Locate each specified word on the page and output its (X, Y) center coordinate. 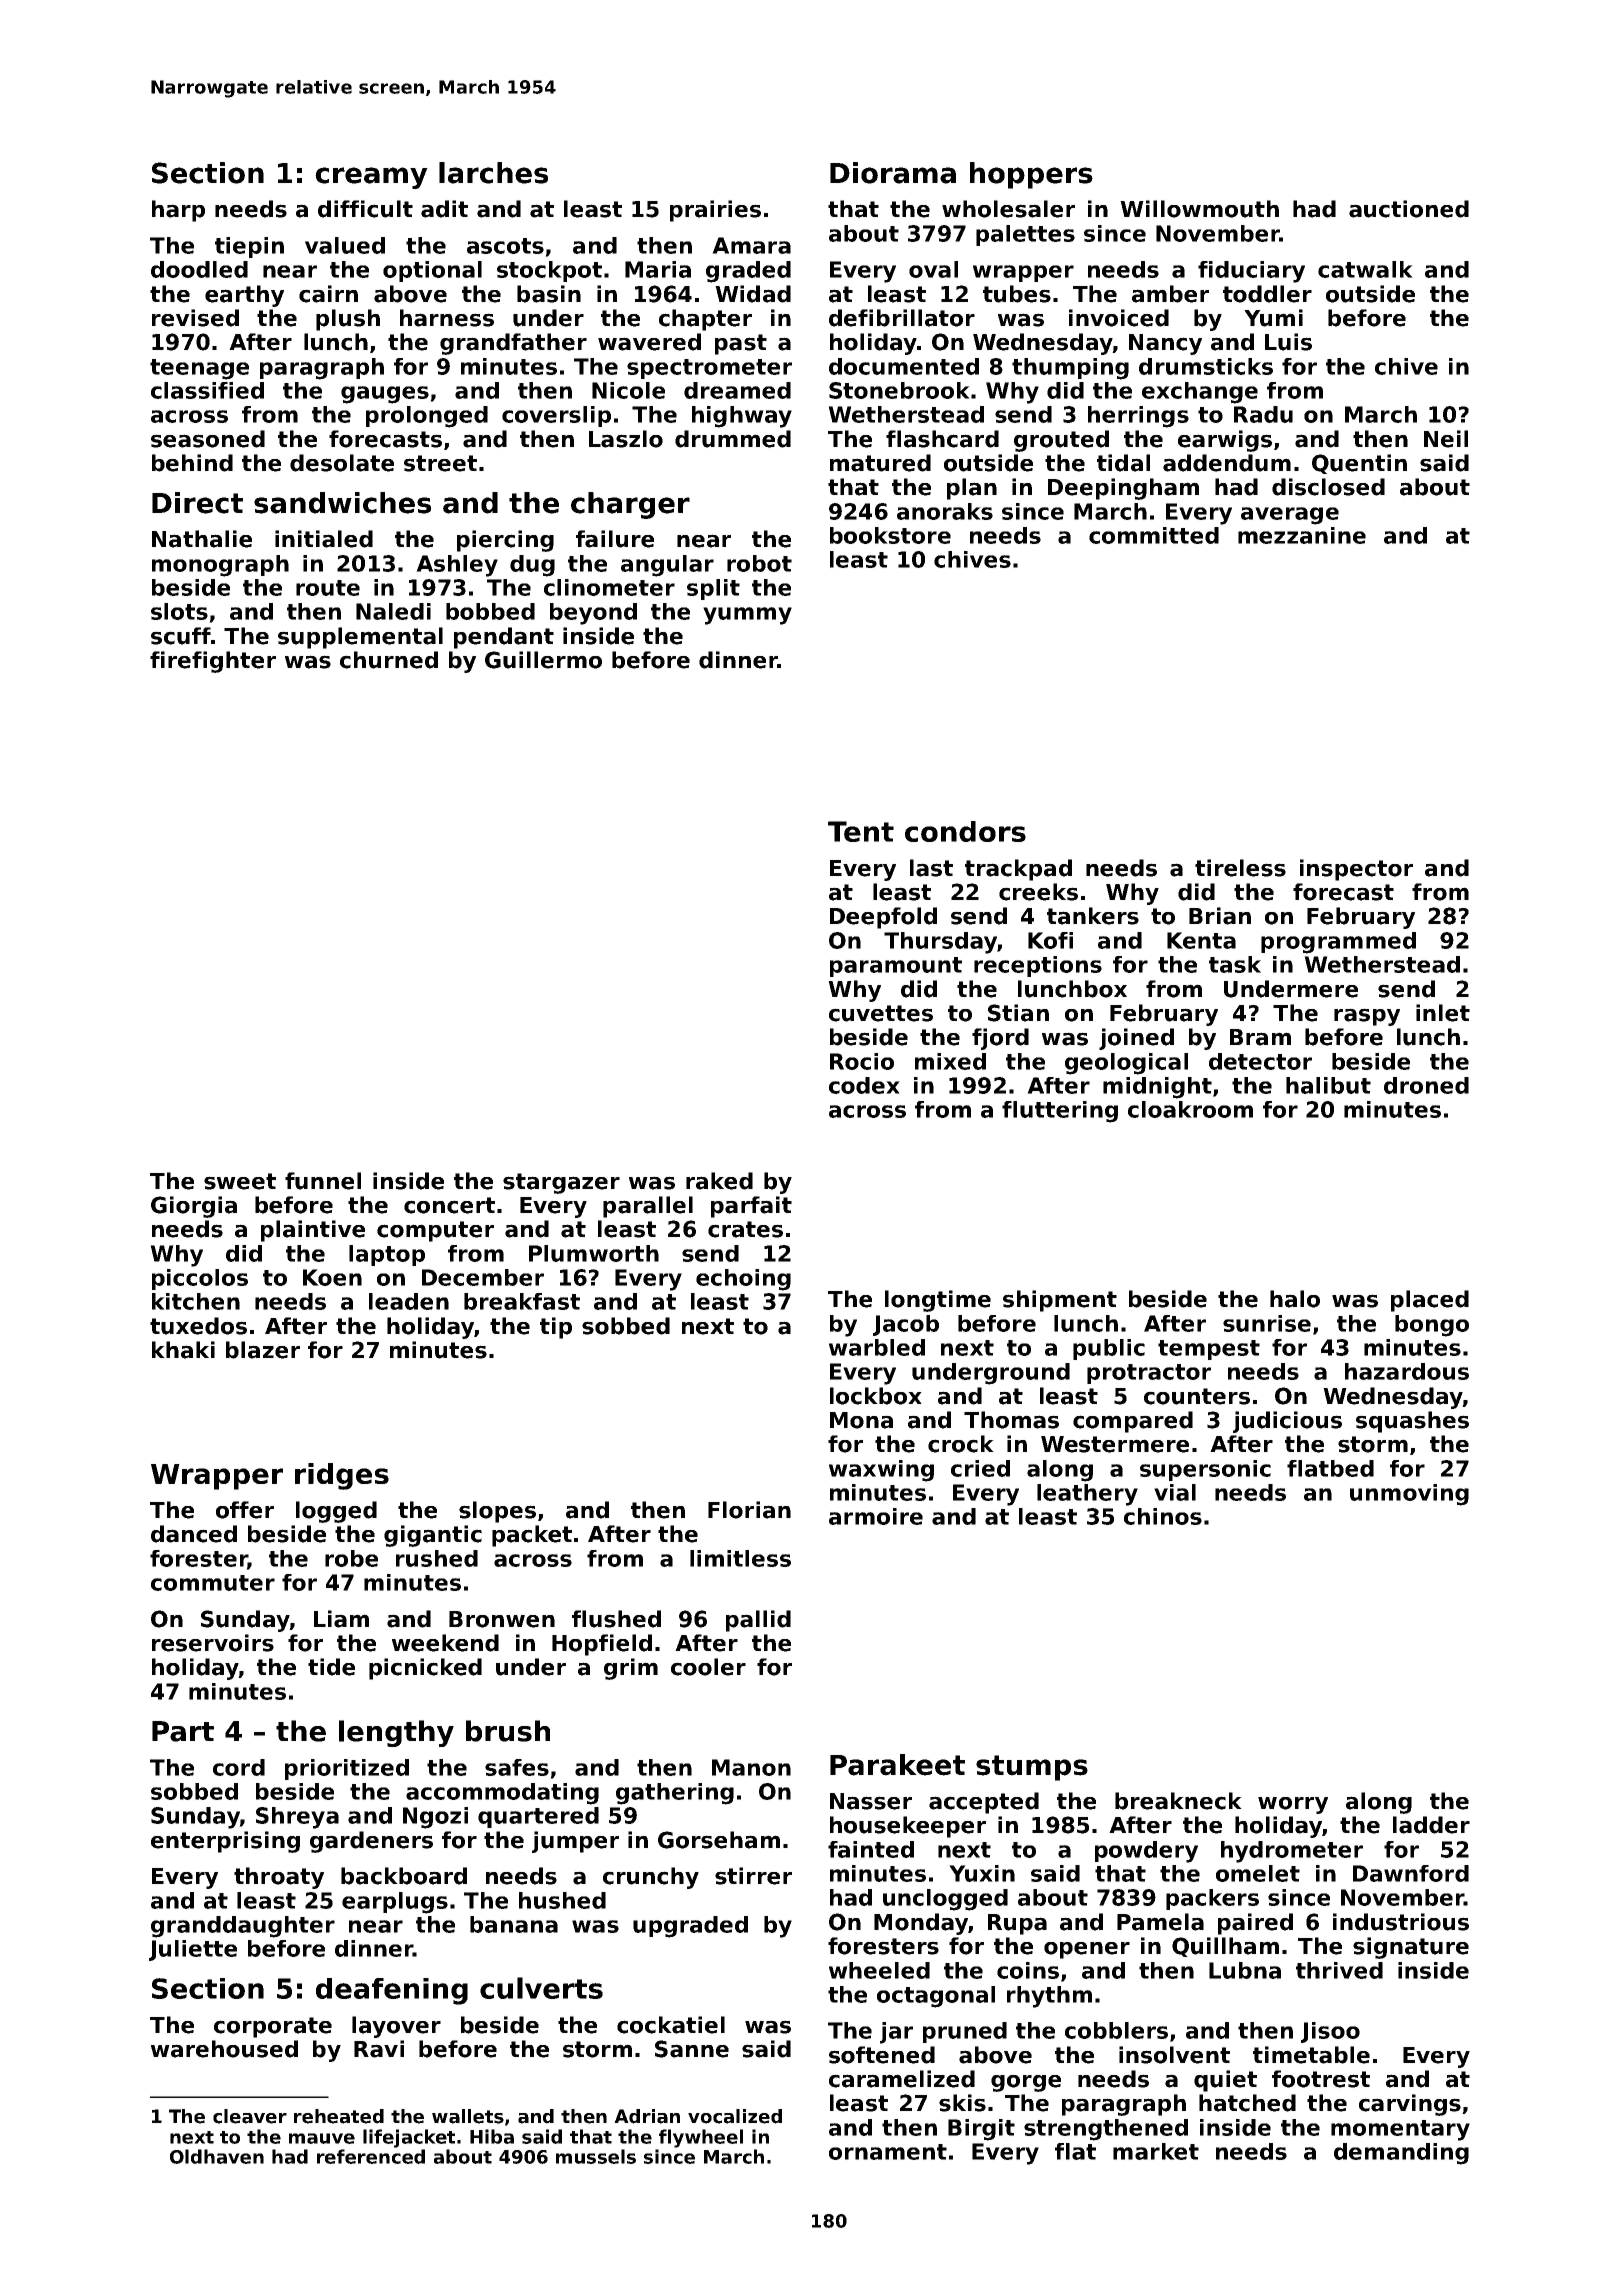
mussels (596, 2156)
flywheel (701, 2138)
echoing (743, 1280)
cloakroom (1190, 1109)
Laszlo (626, 439)
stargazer (561, 1183)
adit (444, 209)
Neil (1446, 439)
